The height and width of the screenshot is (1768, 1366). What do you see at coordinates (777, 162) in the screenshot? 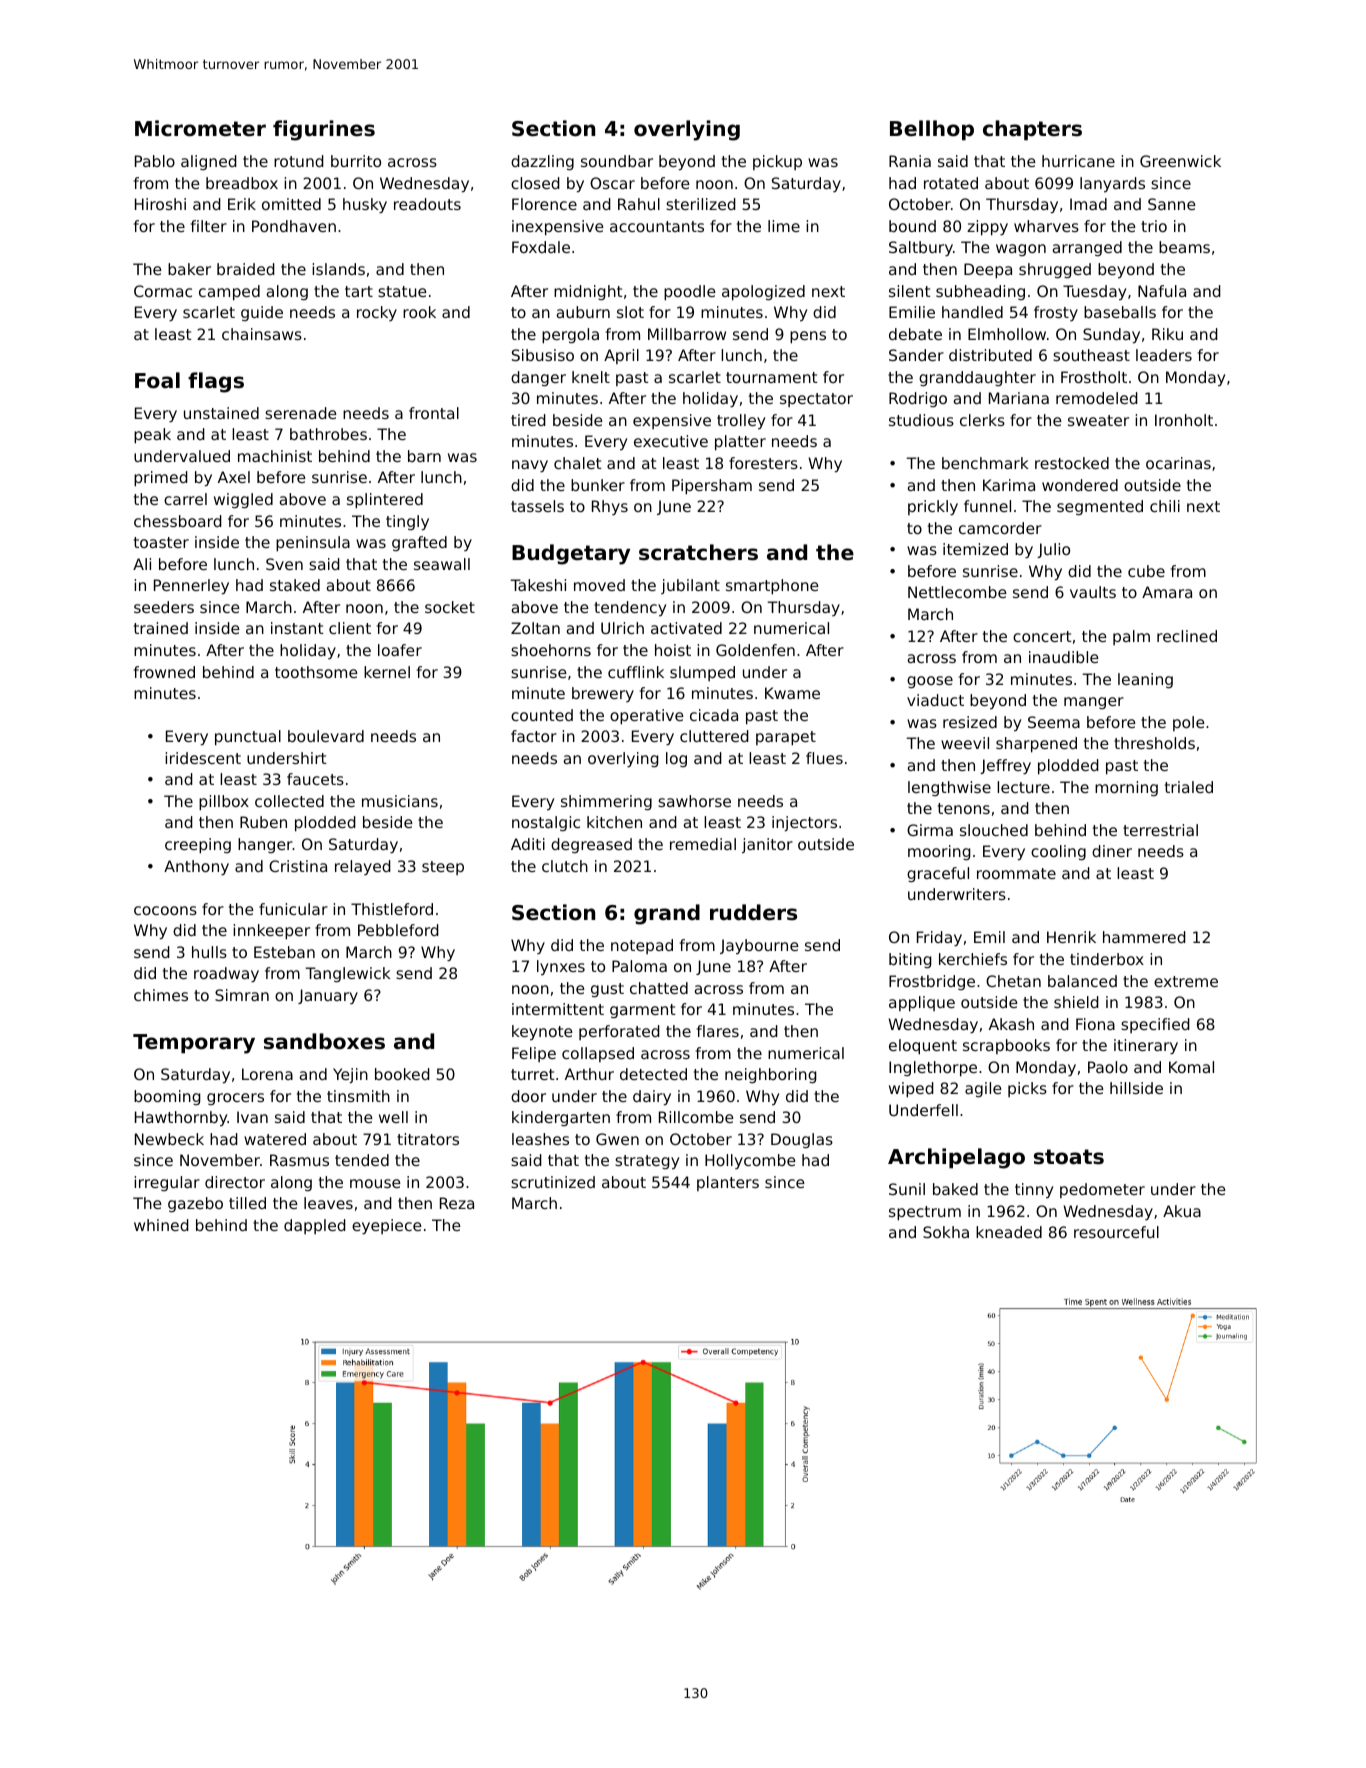
I see `pickup` at bounding box center [777, 162].
